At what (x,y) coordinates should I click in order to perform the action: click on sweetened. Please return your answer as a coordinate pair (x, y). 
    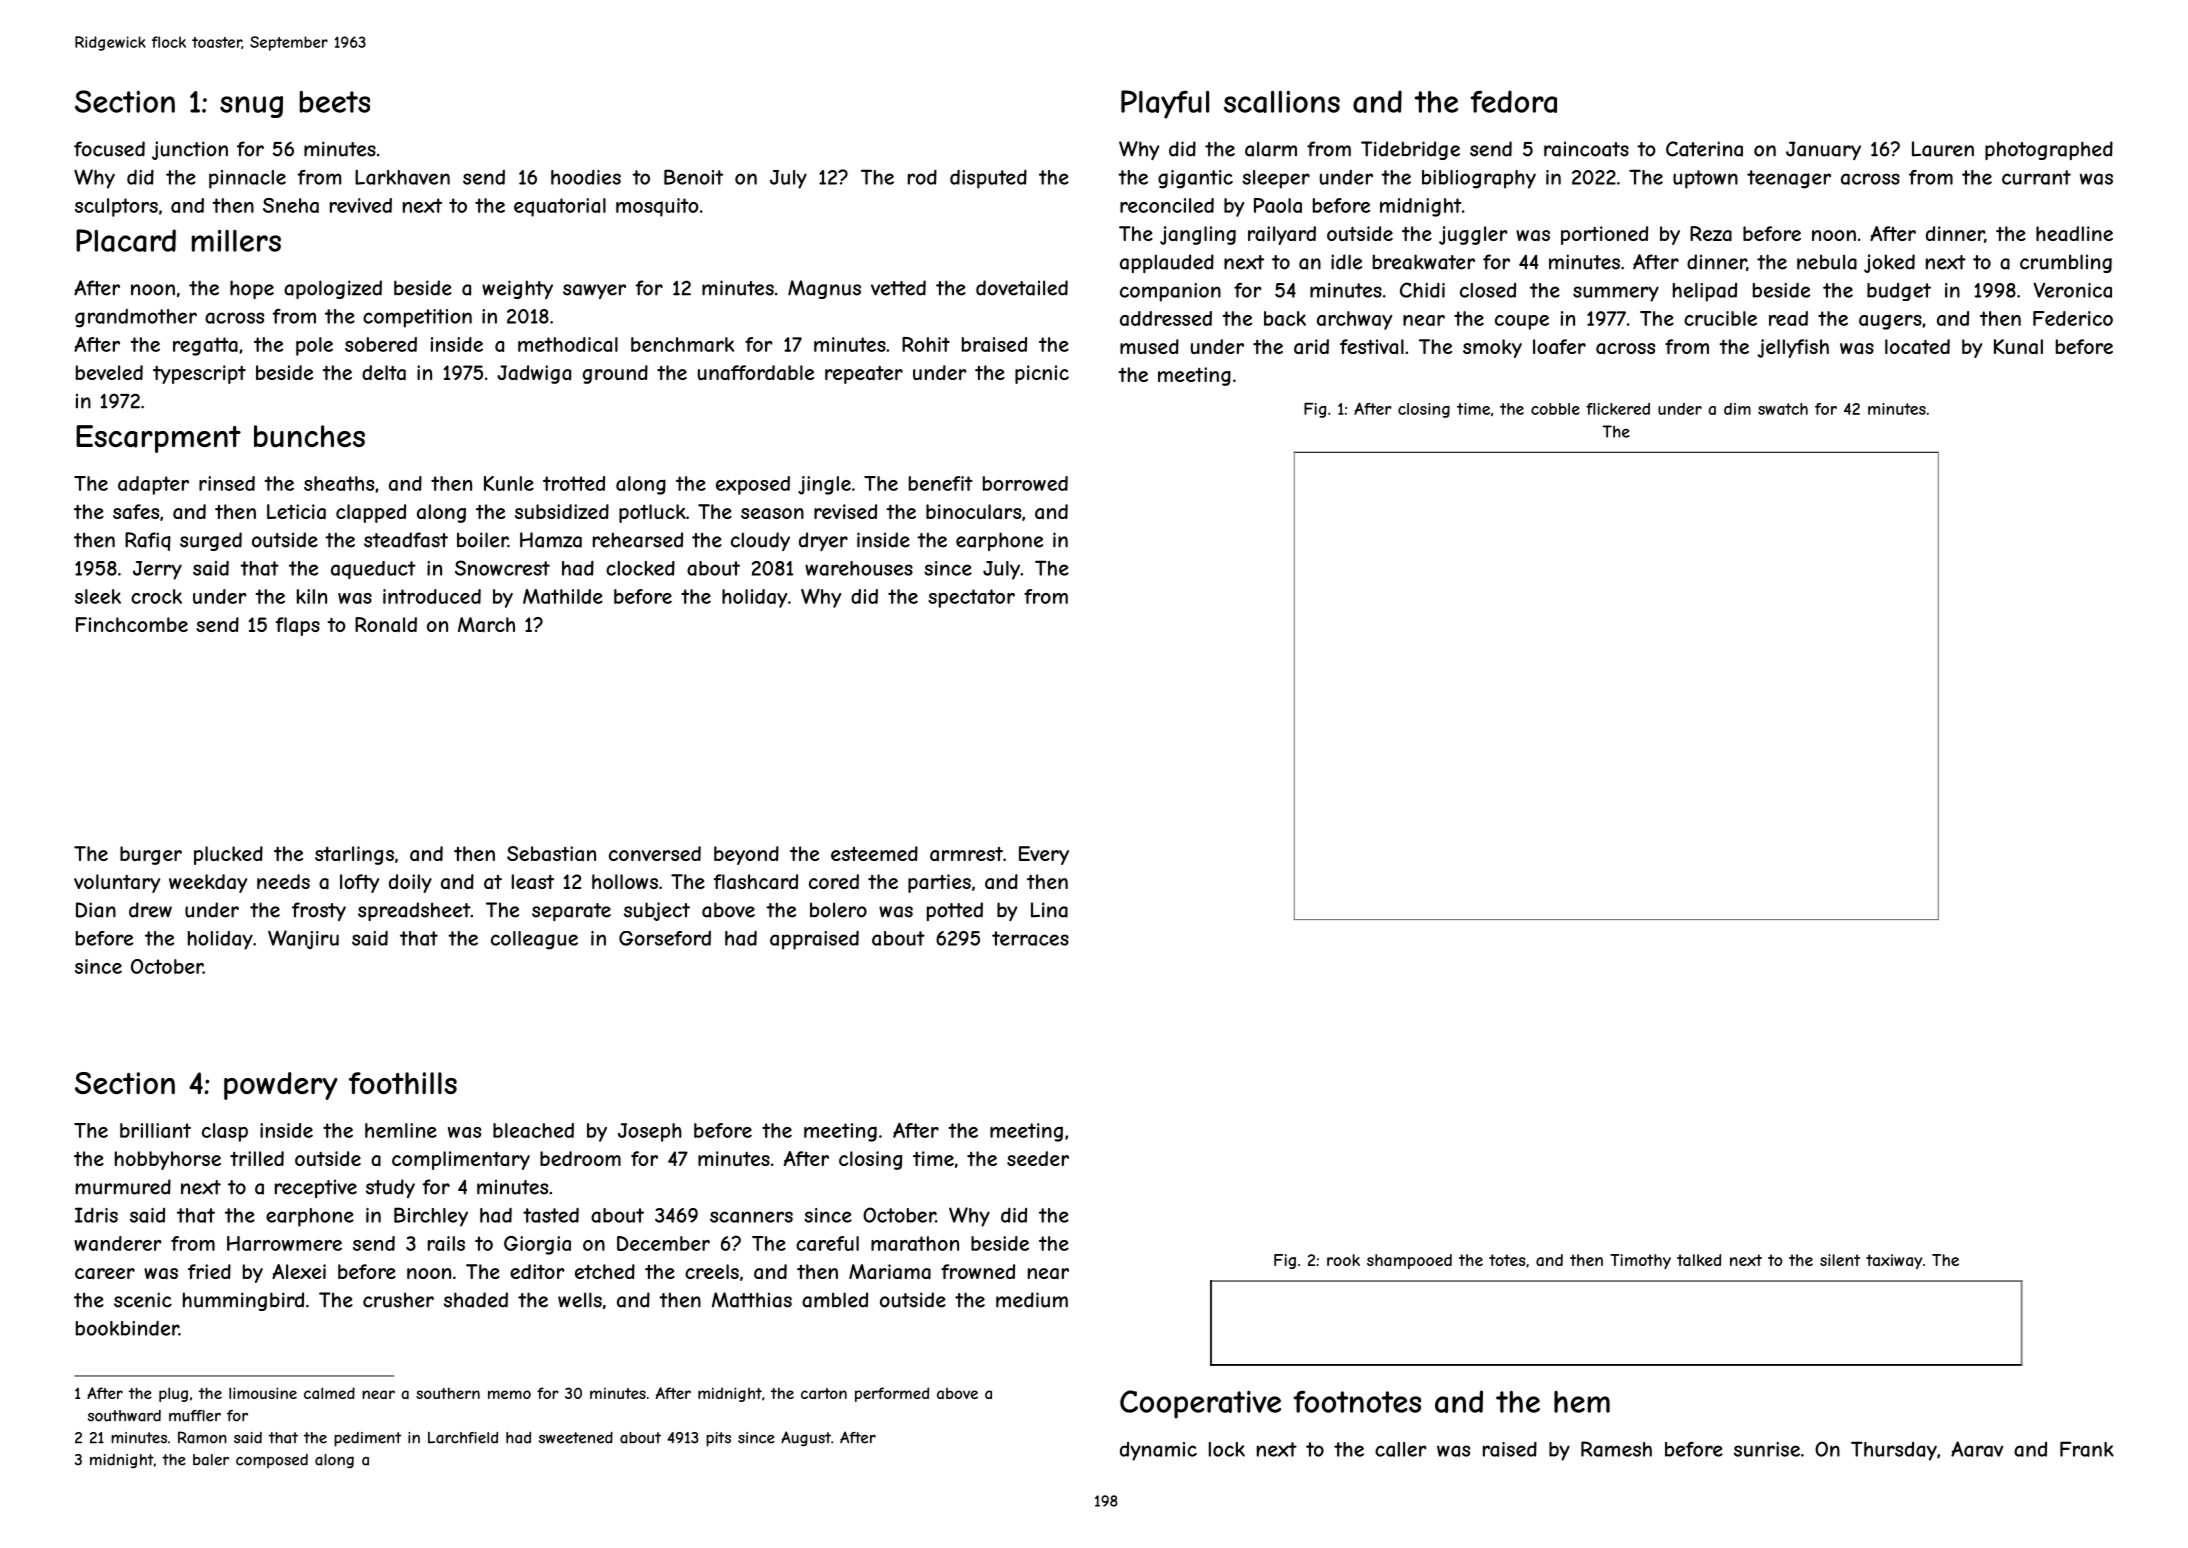
    Looking at the image, I should click on (576, 1438).
